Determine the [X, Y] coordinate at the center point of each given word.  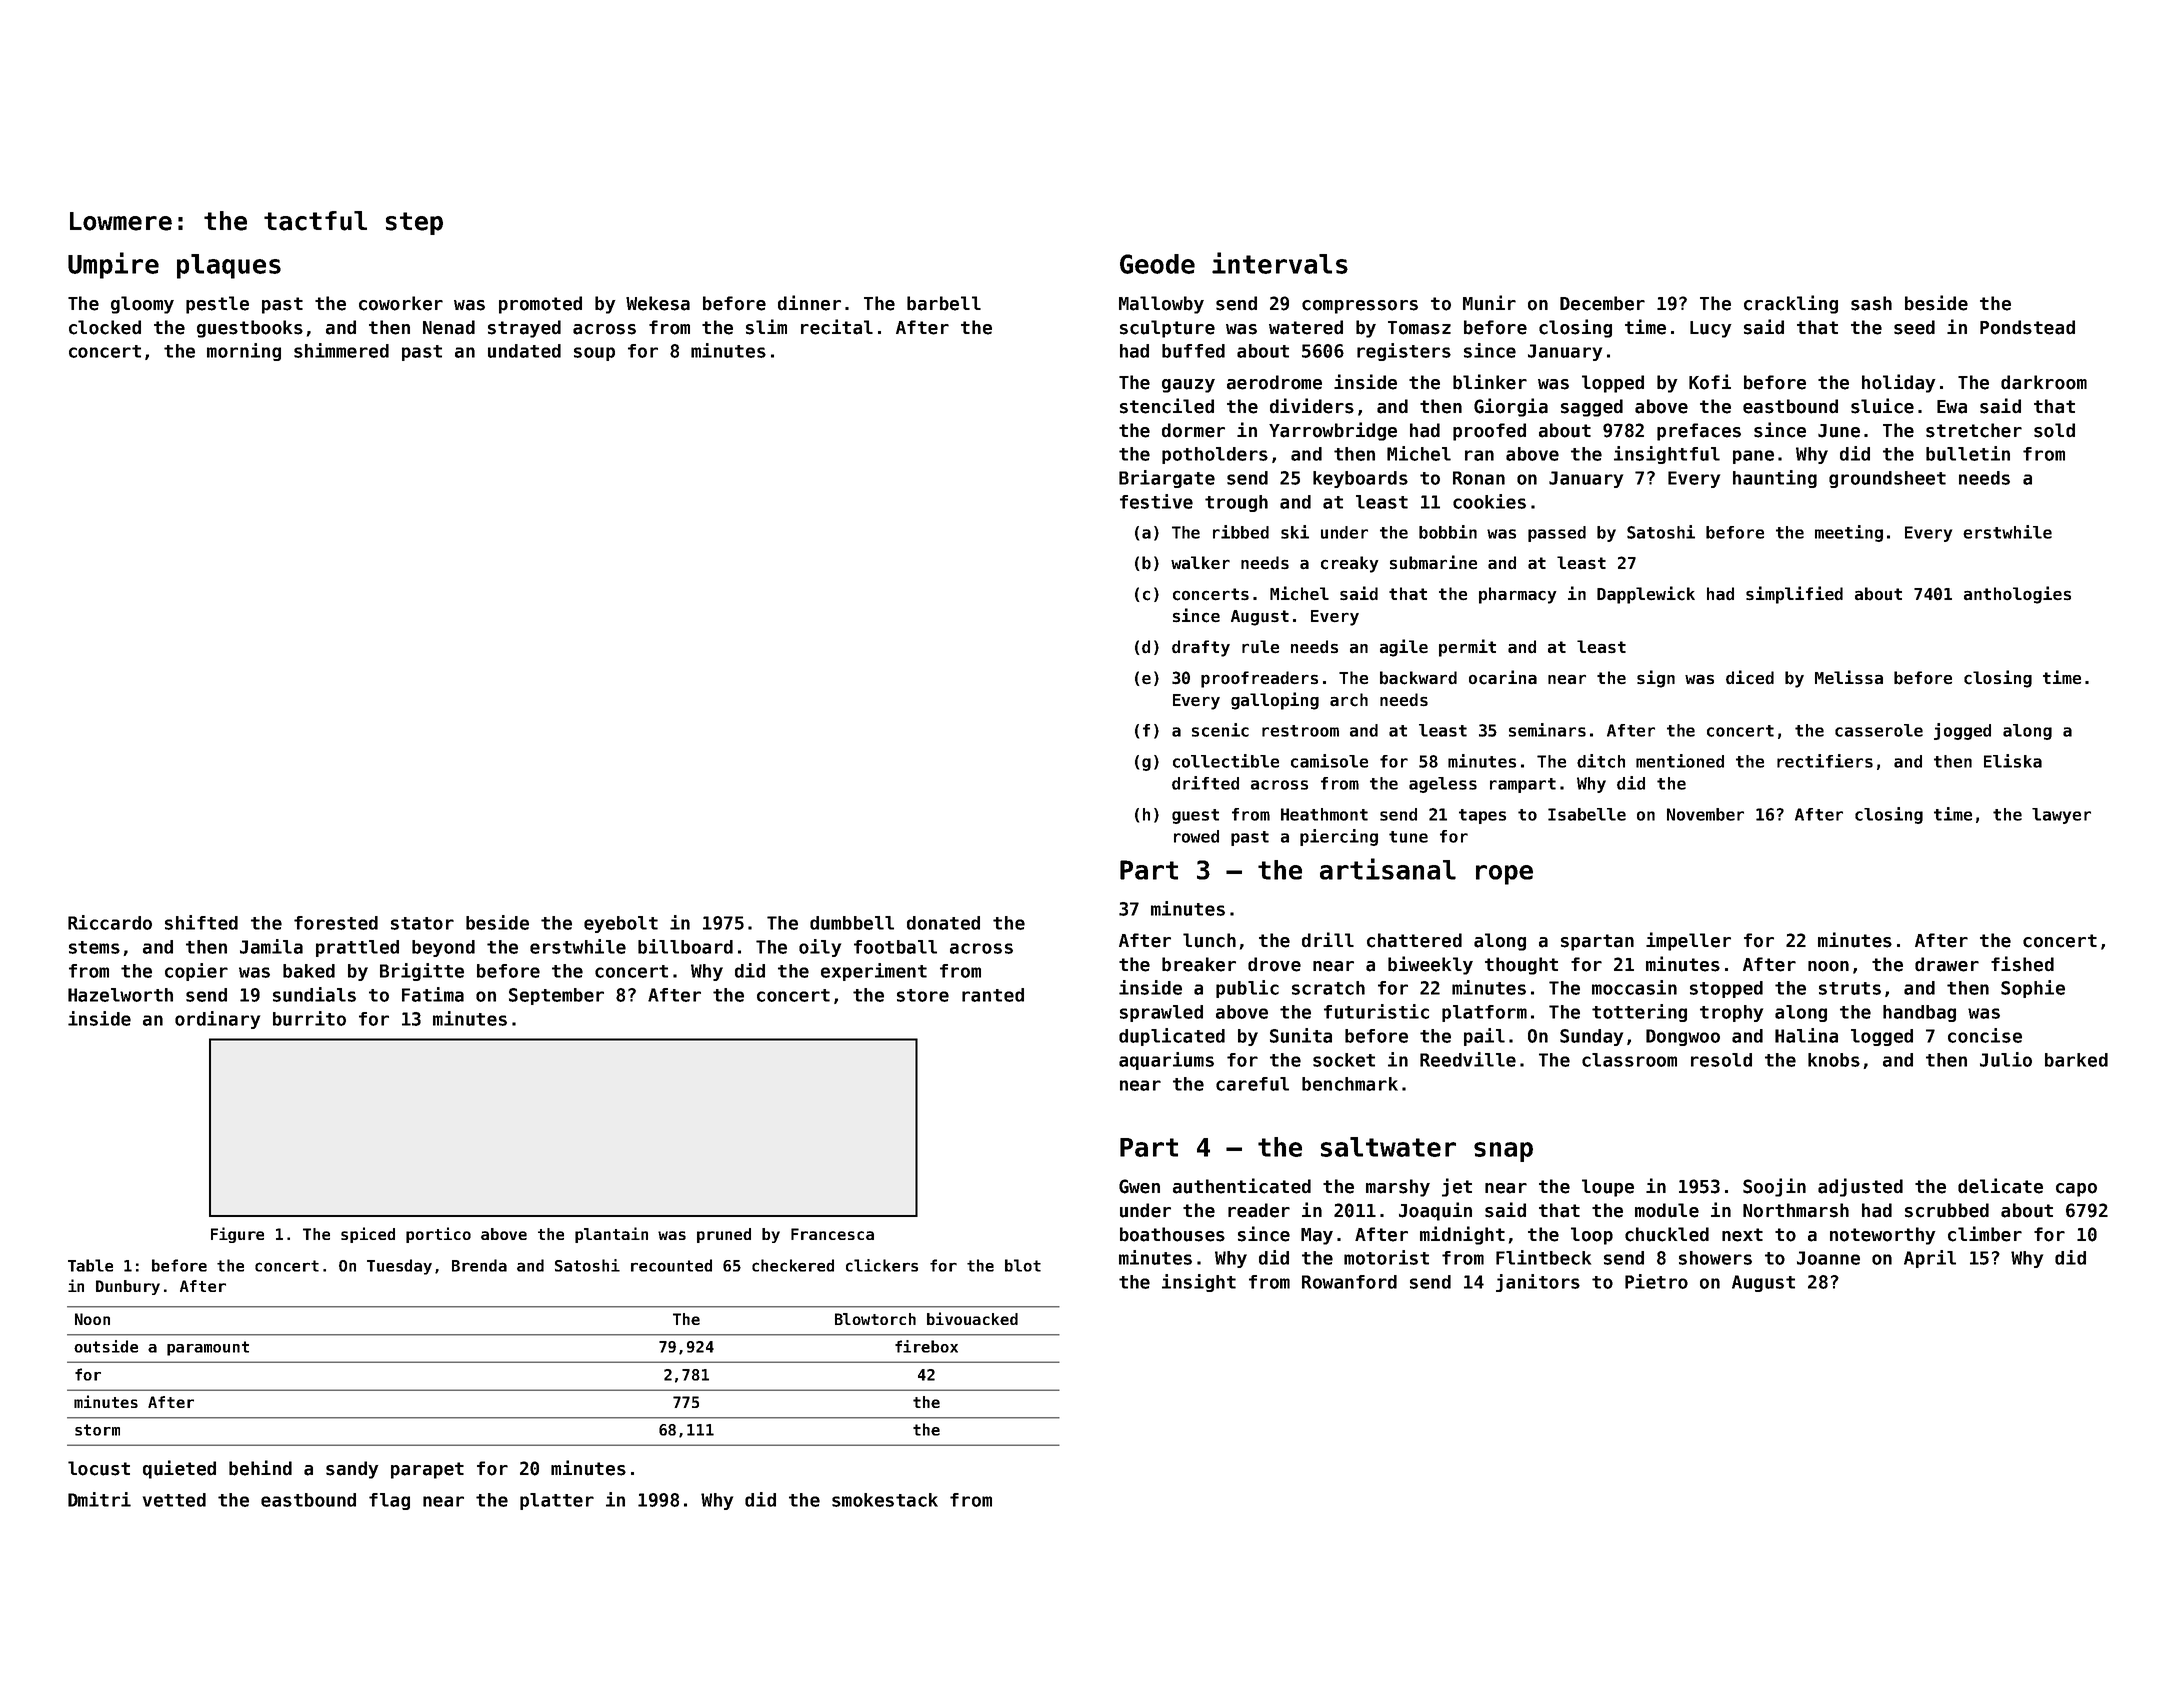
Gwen [1139, 1186]
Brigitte [422, 972]
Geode [1157, 264]
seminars [1547, 730]
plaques [229, 266]
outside [106, 1346]
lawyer [2061, 816]
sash [1871, 303]
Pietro [1656, 1281]
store [923, 995]
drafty [1201, 648]
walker [1200, 563]
